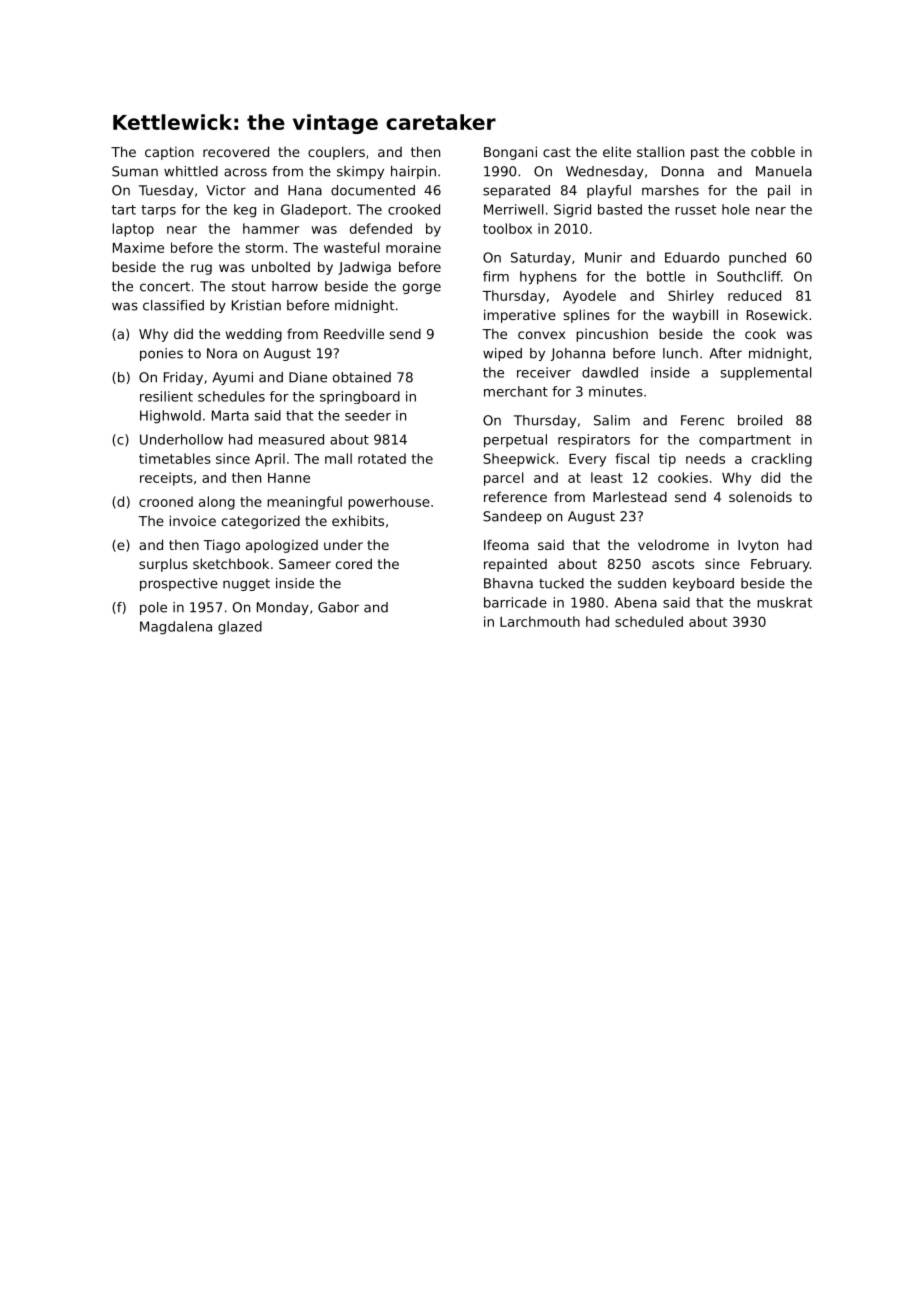 This screenshot has width=924, height=1308. I want to click on glazed, so click(240, 628).
